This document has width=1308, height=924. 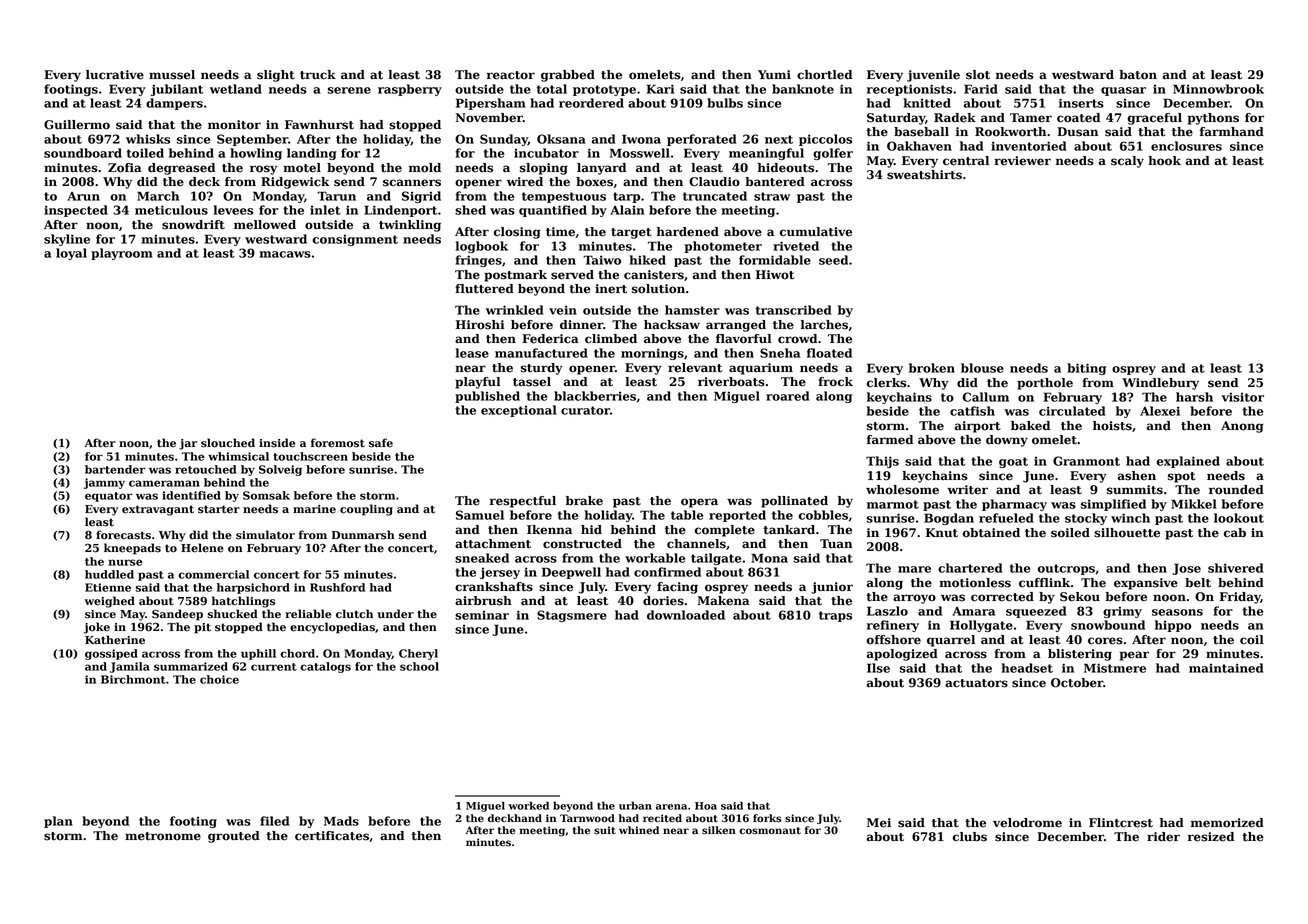 I want to click on transcribed, so click(x=794, y=310).
